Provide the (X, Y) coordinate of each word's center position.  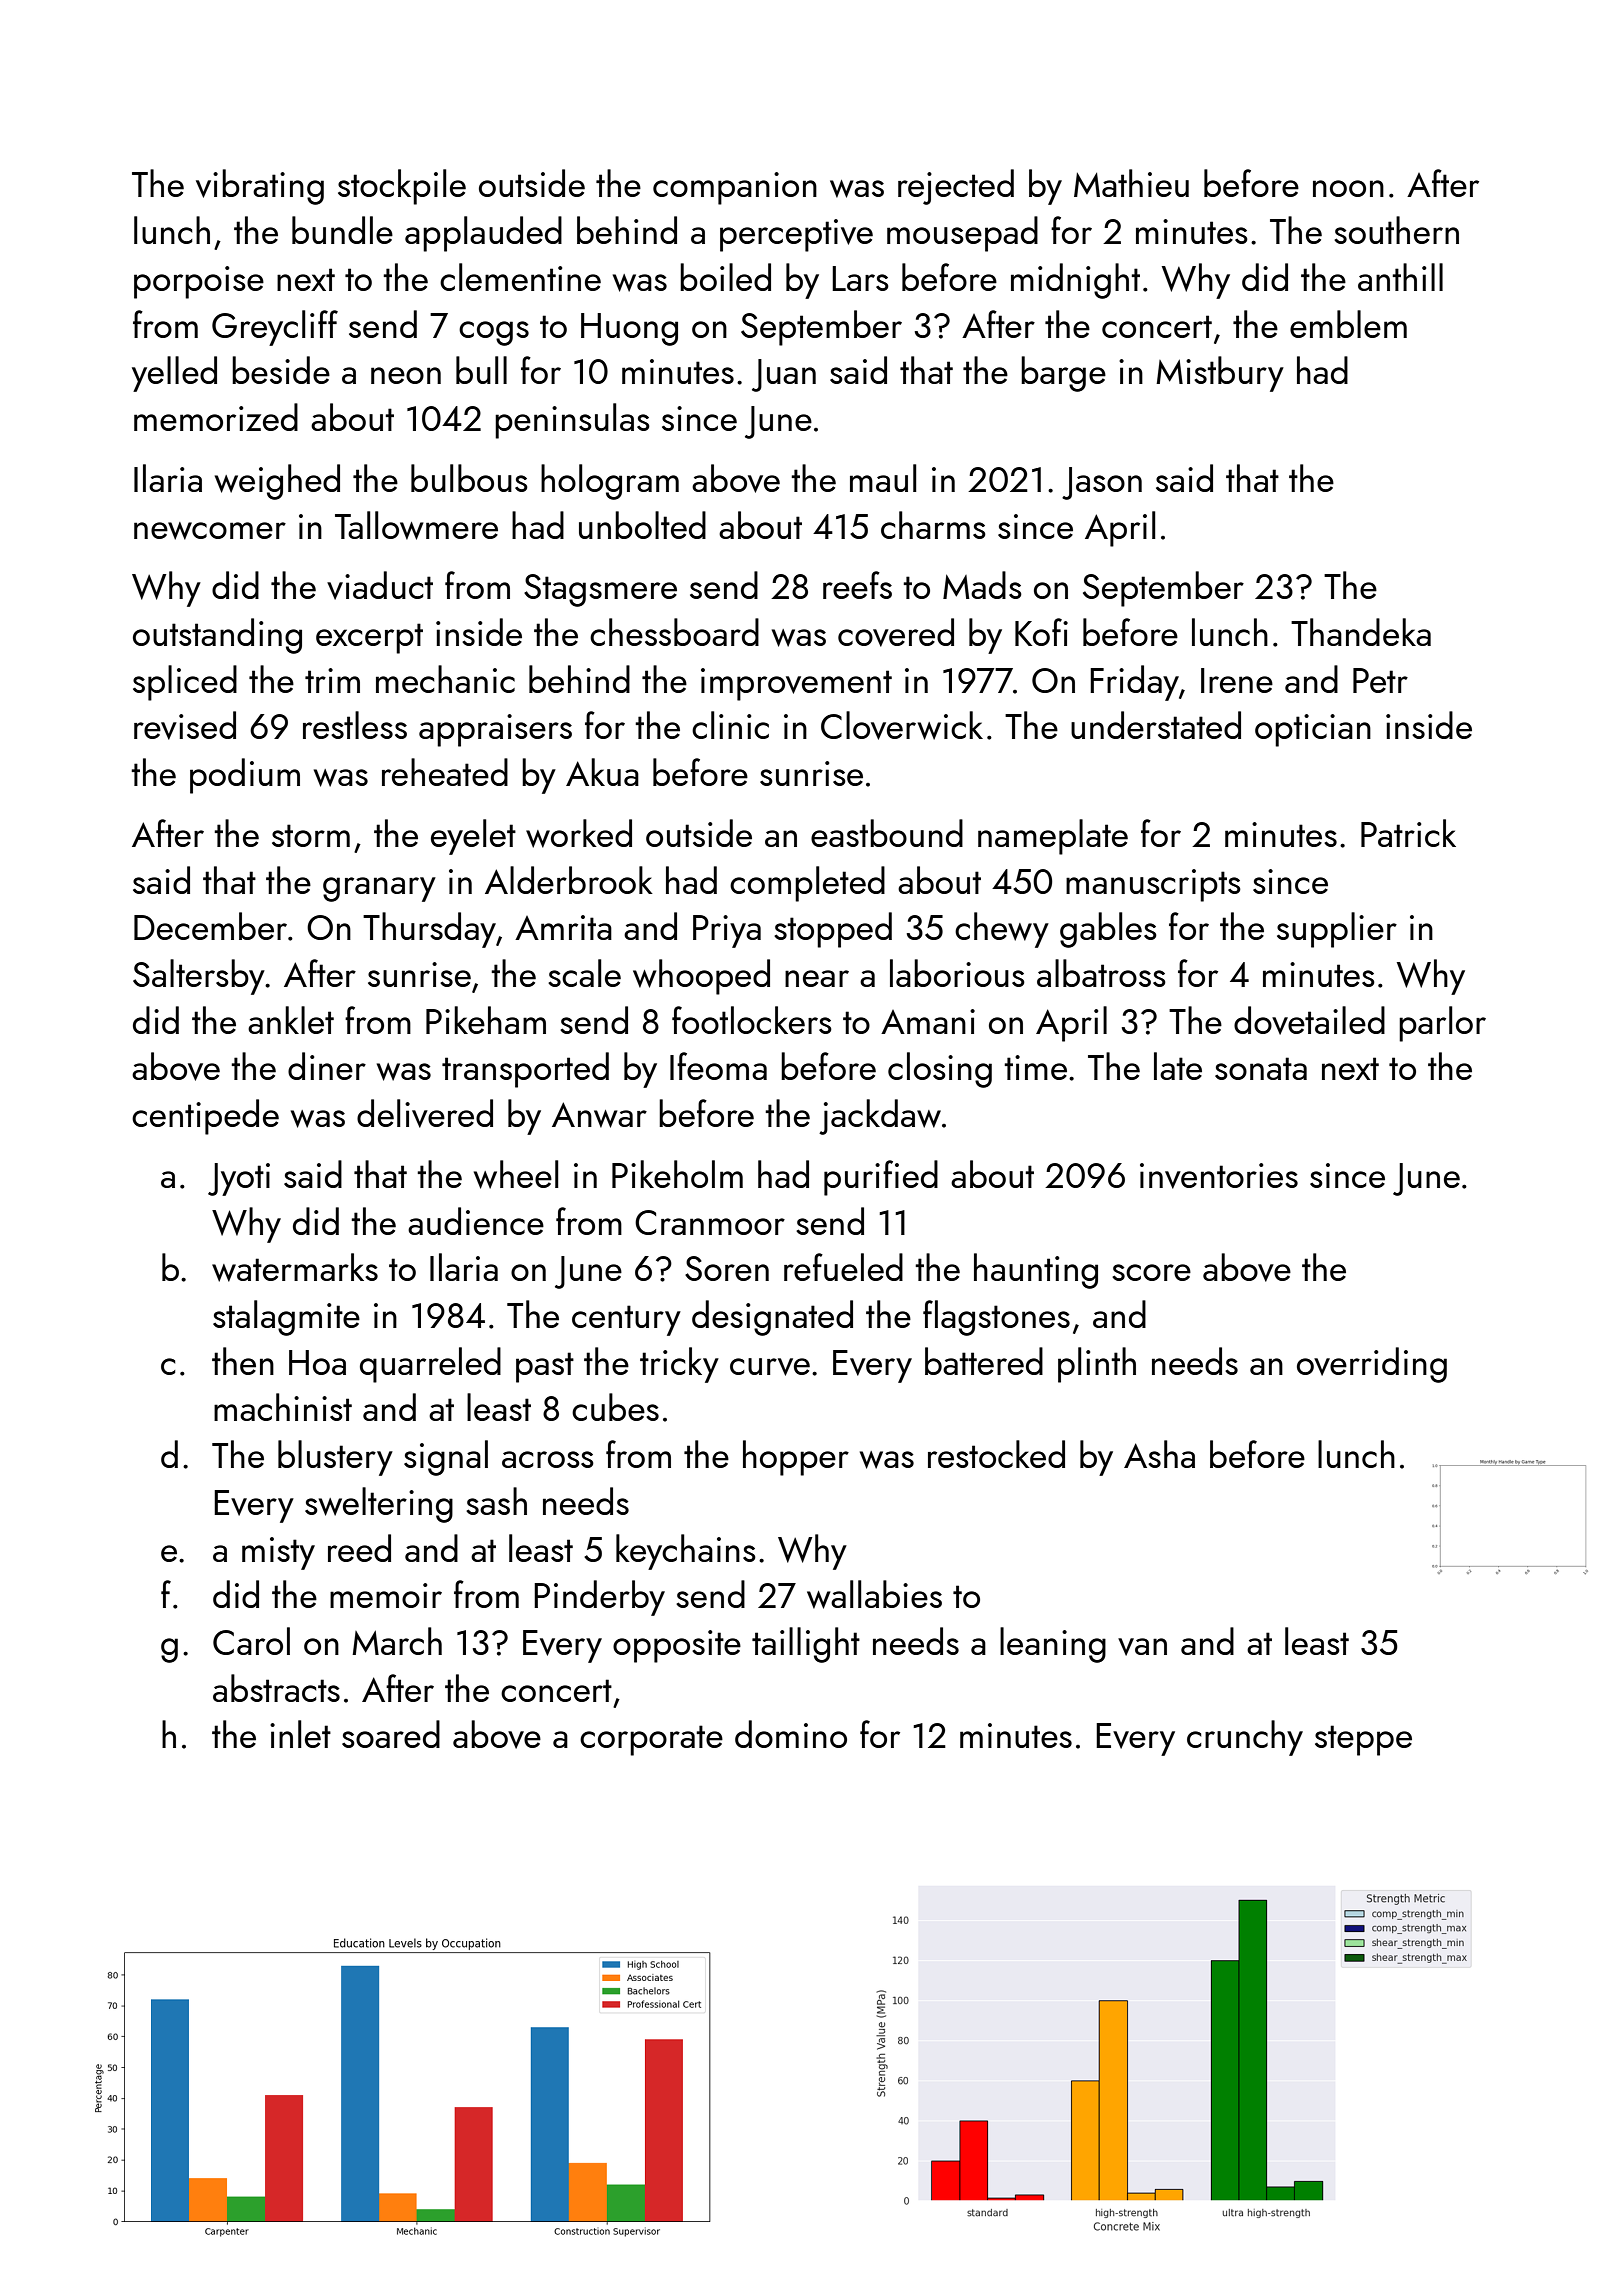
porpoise (199, 282)
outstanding (217, 636)
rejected (956, 187)
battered (984, 1361)
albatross (1101, 973)
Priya (727, 931)
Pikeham (486, 1020)
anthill (1400, 277)
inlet (300, 1734)
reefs (857, 585)
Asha (1159, 1454)
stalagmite (286, 1318)
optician (1313, 730)
